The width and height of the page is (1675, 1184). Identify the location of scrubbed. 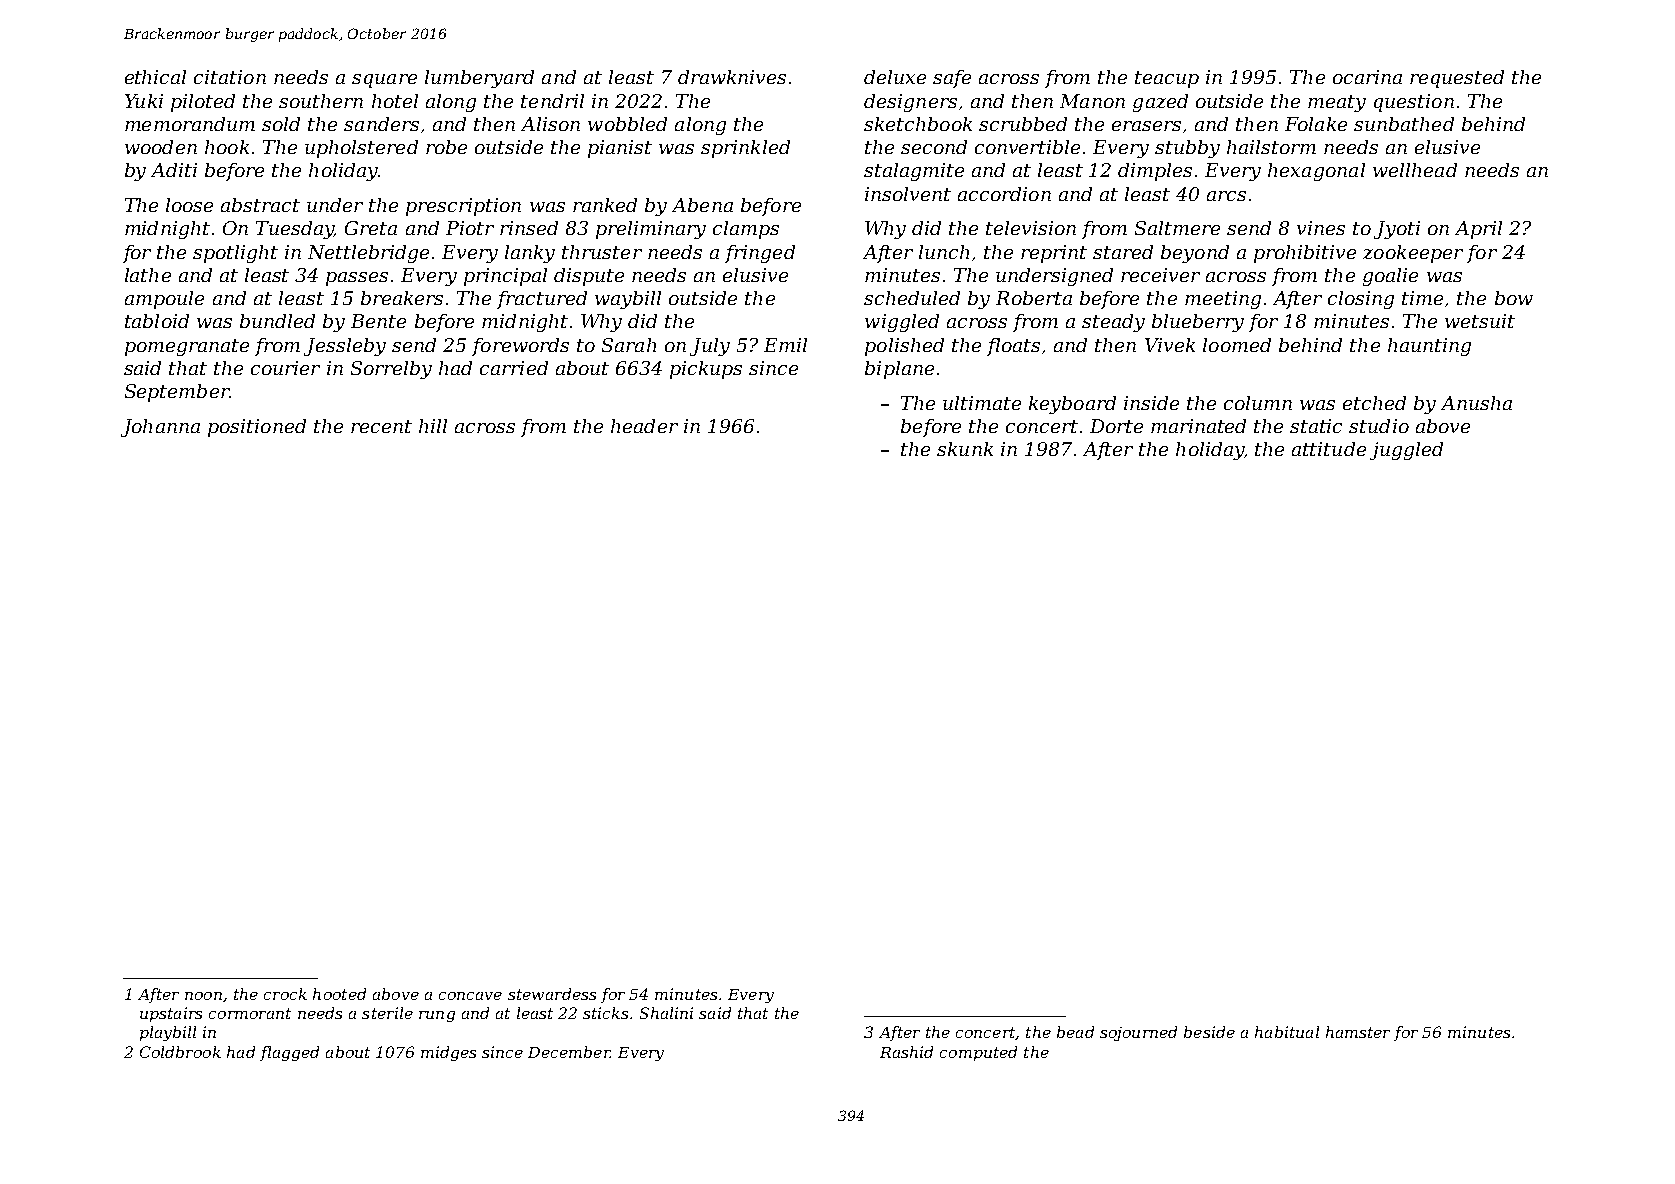
(1023, 124).
